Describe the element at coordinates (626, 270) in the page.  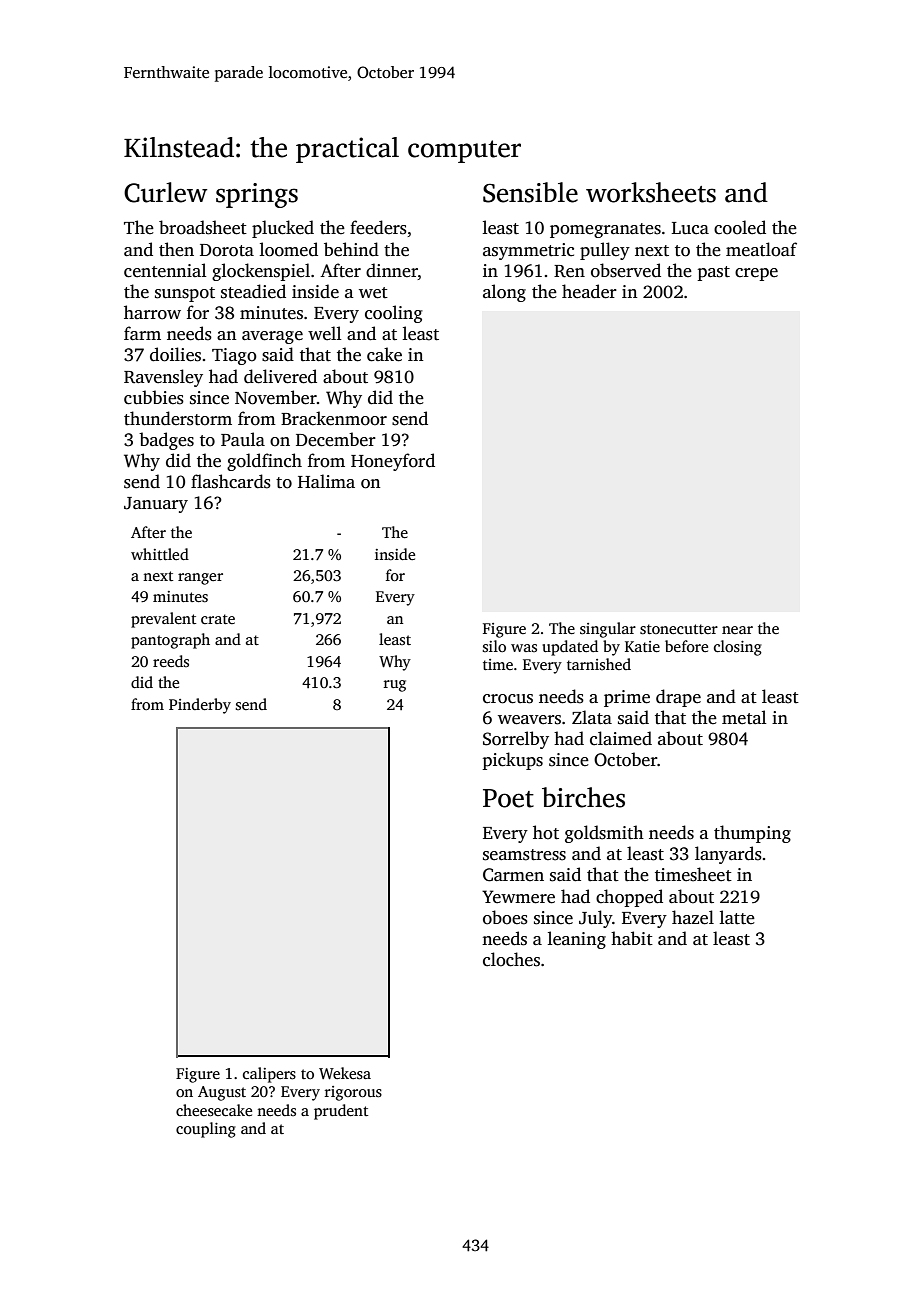
I see `observed` at that location.
